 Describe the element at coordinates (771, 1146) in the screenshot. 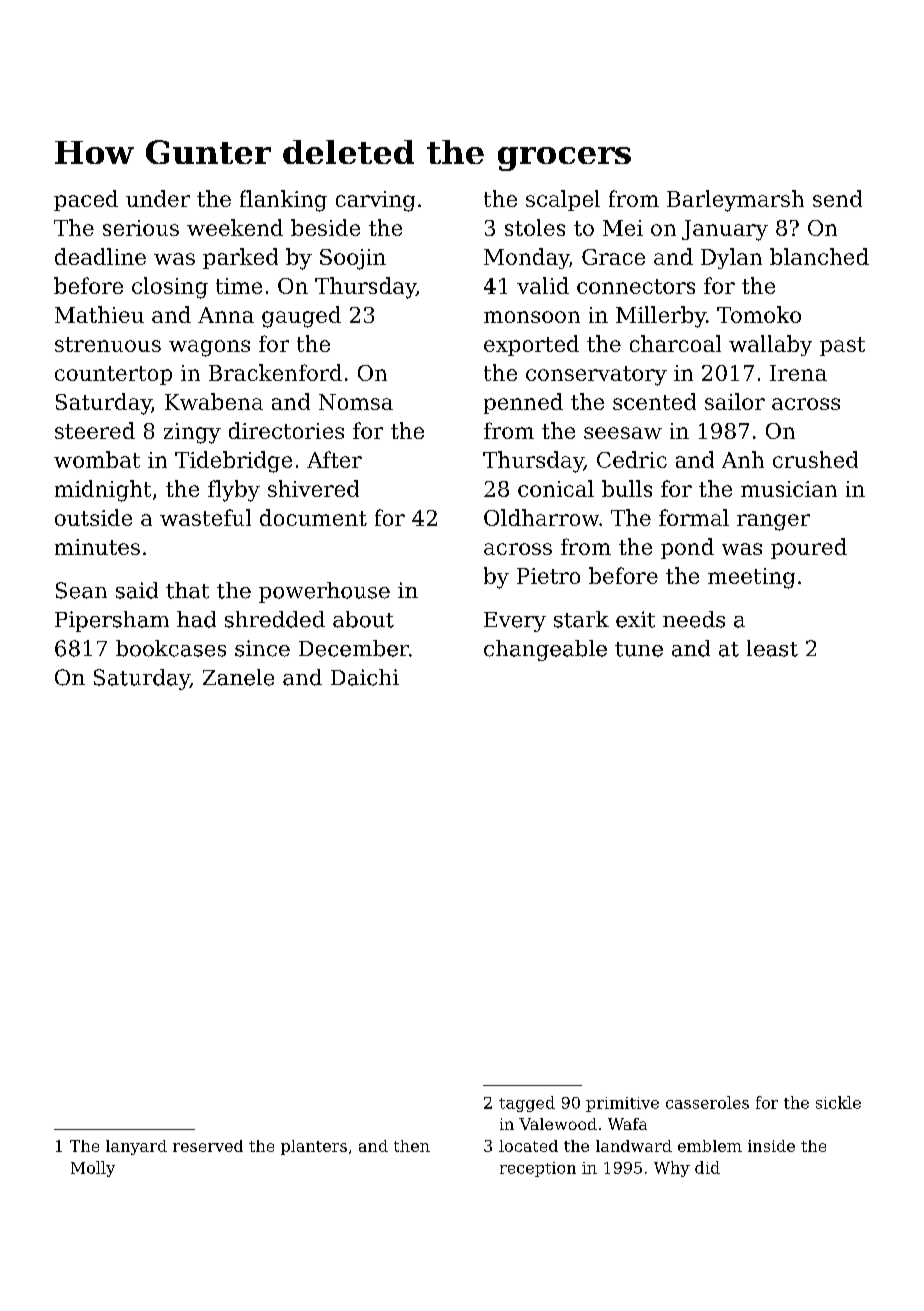

I see `inside` at that location.
